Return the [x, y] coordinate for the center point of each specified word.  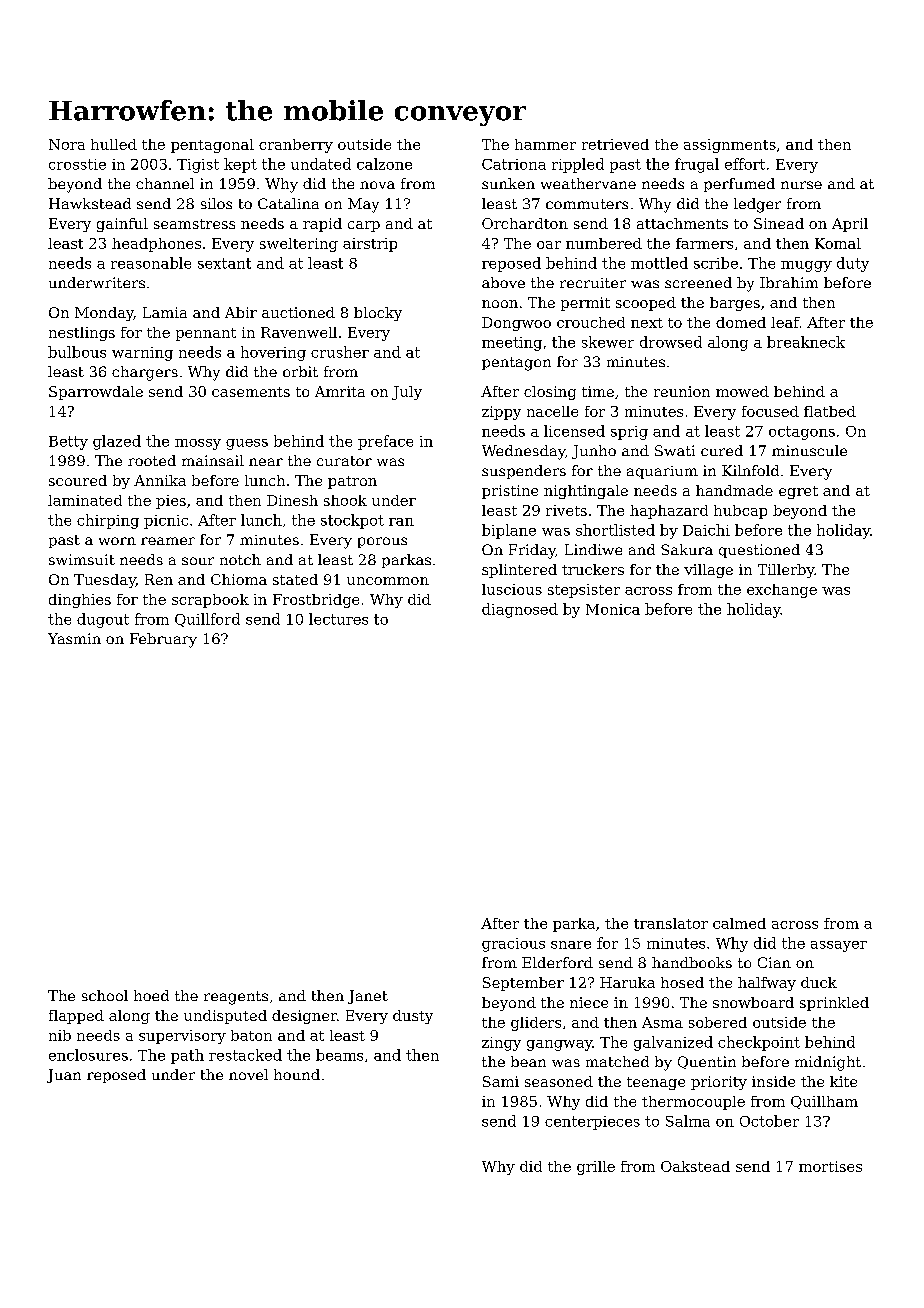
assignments [730, 146]
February [163, 640]
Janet [368, 997]
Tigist [198, 166]
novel [248, 1074]
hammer [545, 144]
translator [671, 923]
